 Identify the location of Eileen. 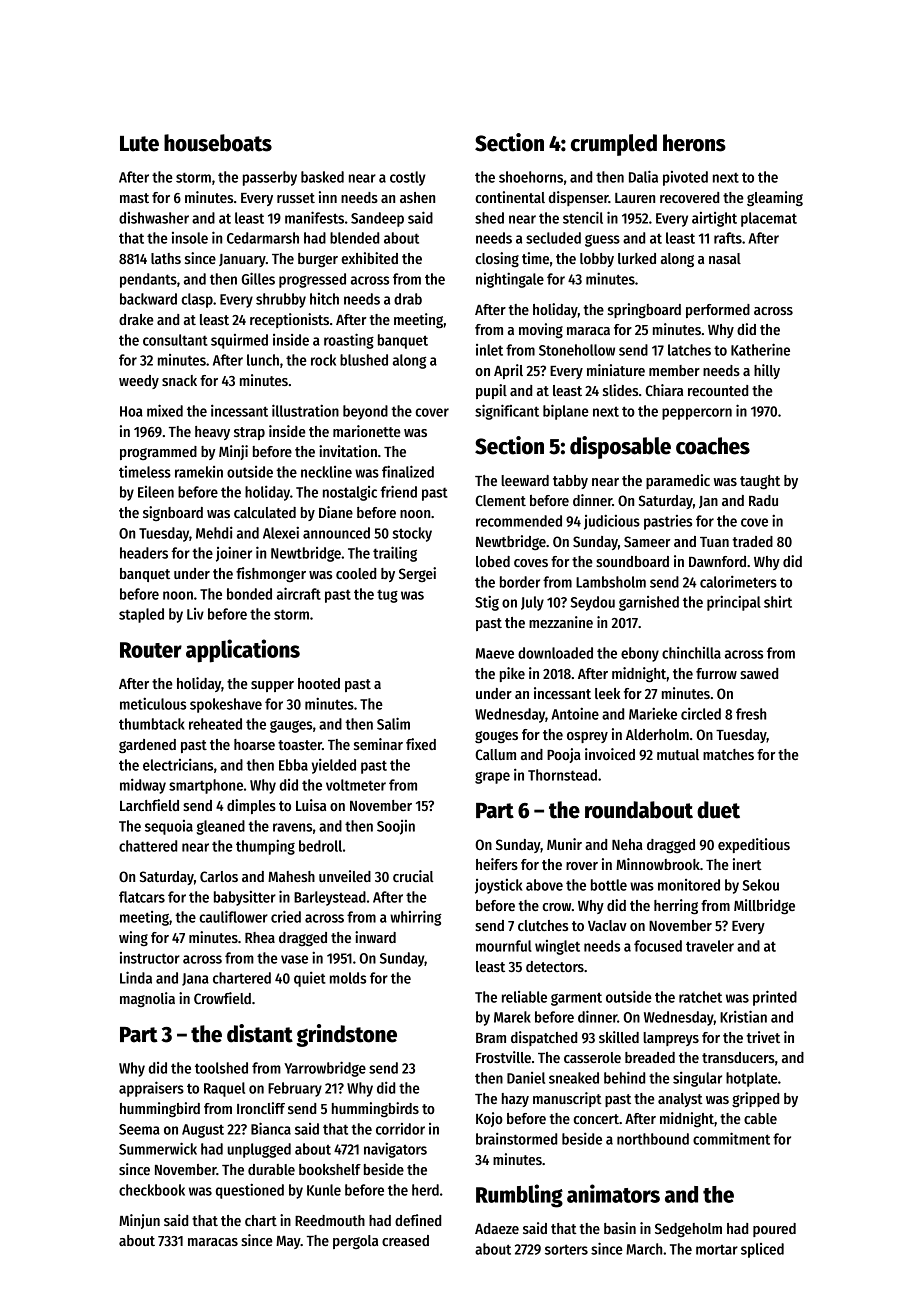
(156, 492).
